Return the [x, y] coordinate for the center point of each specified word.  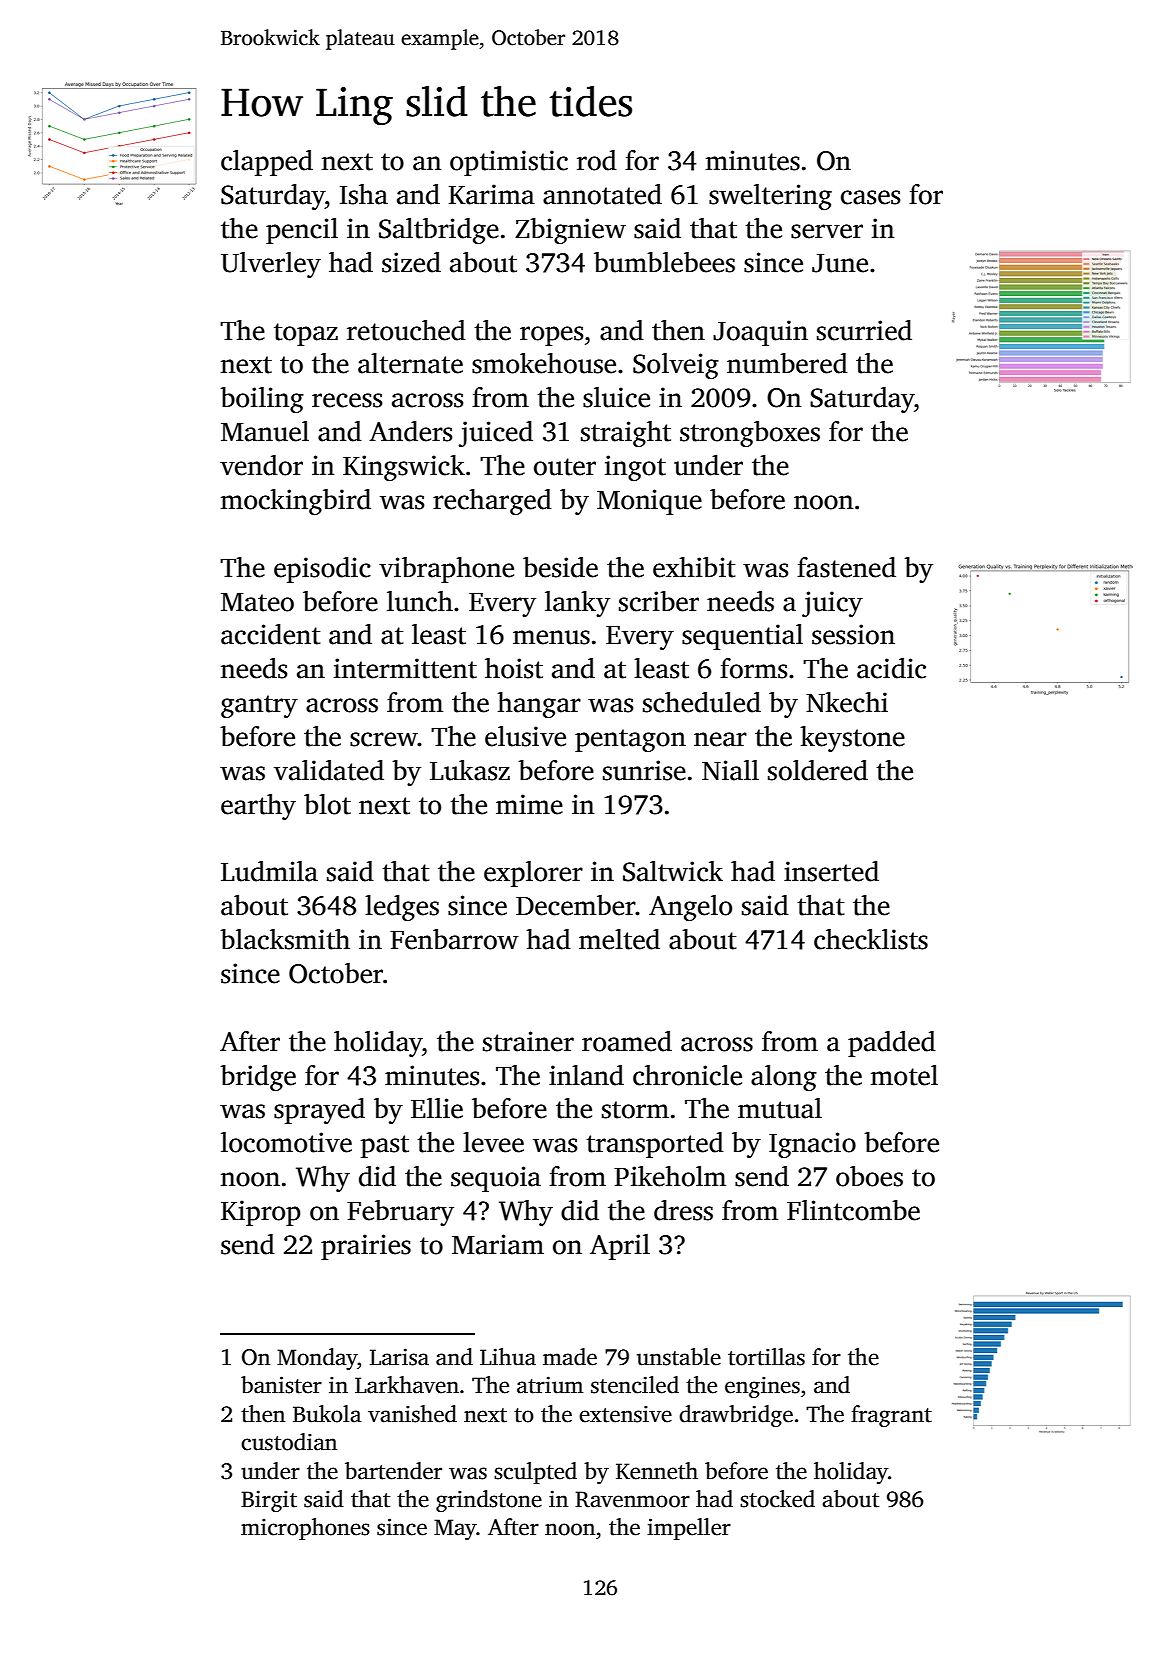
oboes [869, 1176]
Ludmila [269, 871]
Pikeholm [670, 1176]
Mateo [257, 602]
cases [870, 197]
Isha [364, 194]
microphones [305, 1529]
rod [597, 160]
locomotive [286, 1142]
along [784, 1078]
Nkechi [847, 702]
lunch [420, 601]
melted [619, 939]
